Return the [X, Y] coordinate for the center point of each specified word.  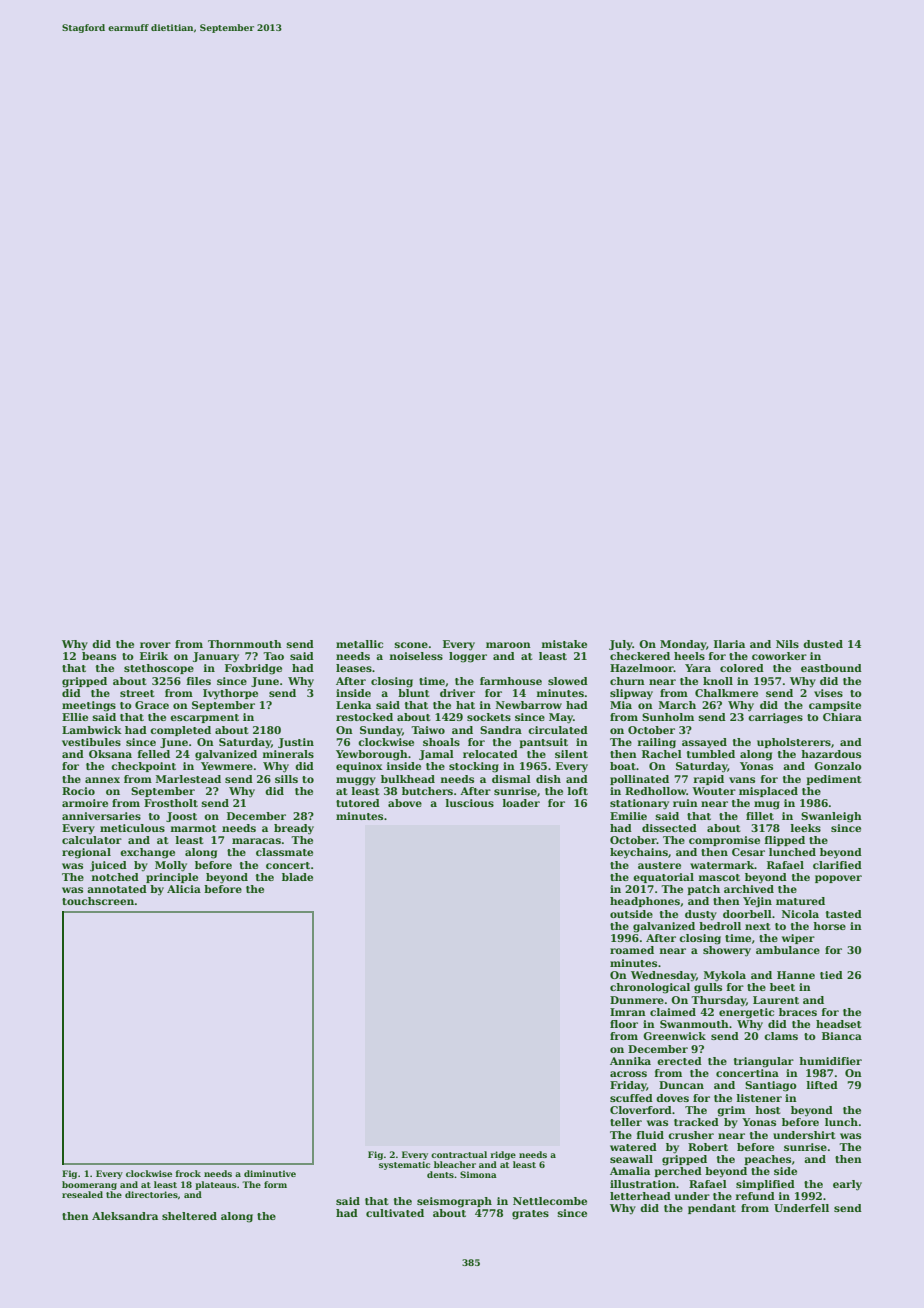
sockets [489, 717]
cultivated [395, 1213]
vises [828, 693]
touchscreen [98, 901]
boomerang [89, 1185]
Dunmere [637, 1000]
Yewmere [227, 766]
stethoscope [159, 669]
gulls [708, 988]
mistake [564, 644]
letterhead [640, 1196]
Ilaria [729, 644]
